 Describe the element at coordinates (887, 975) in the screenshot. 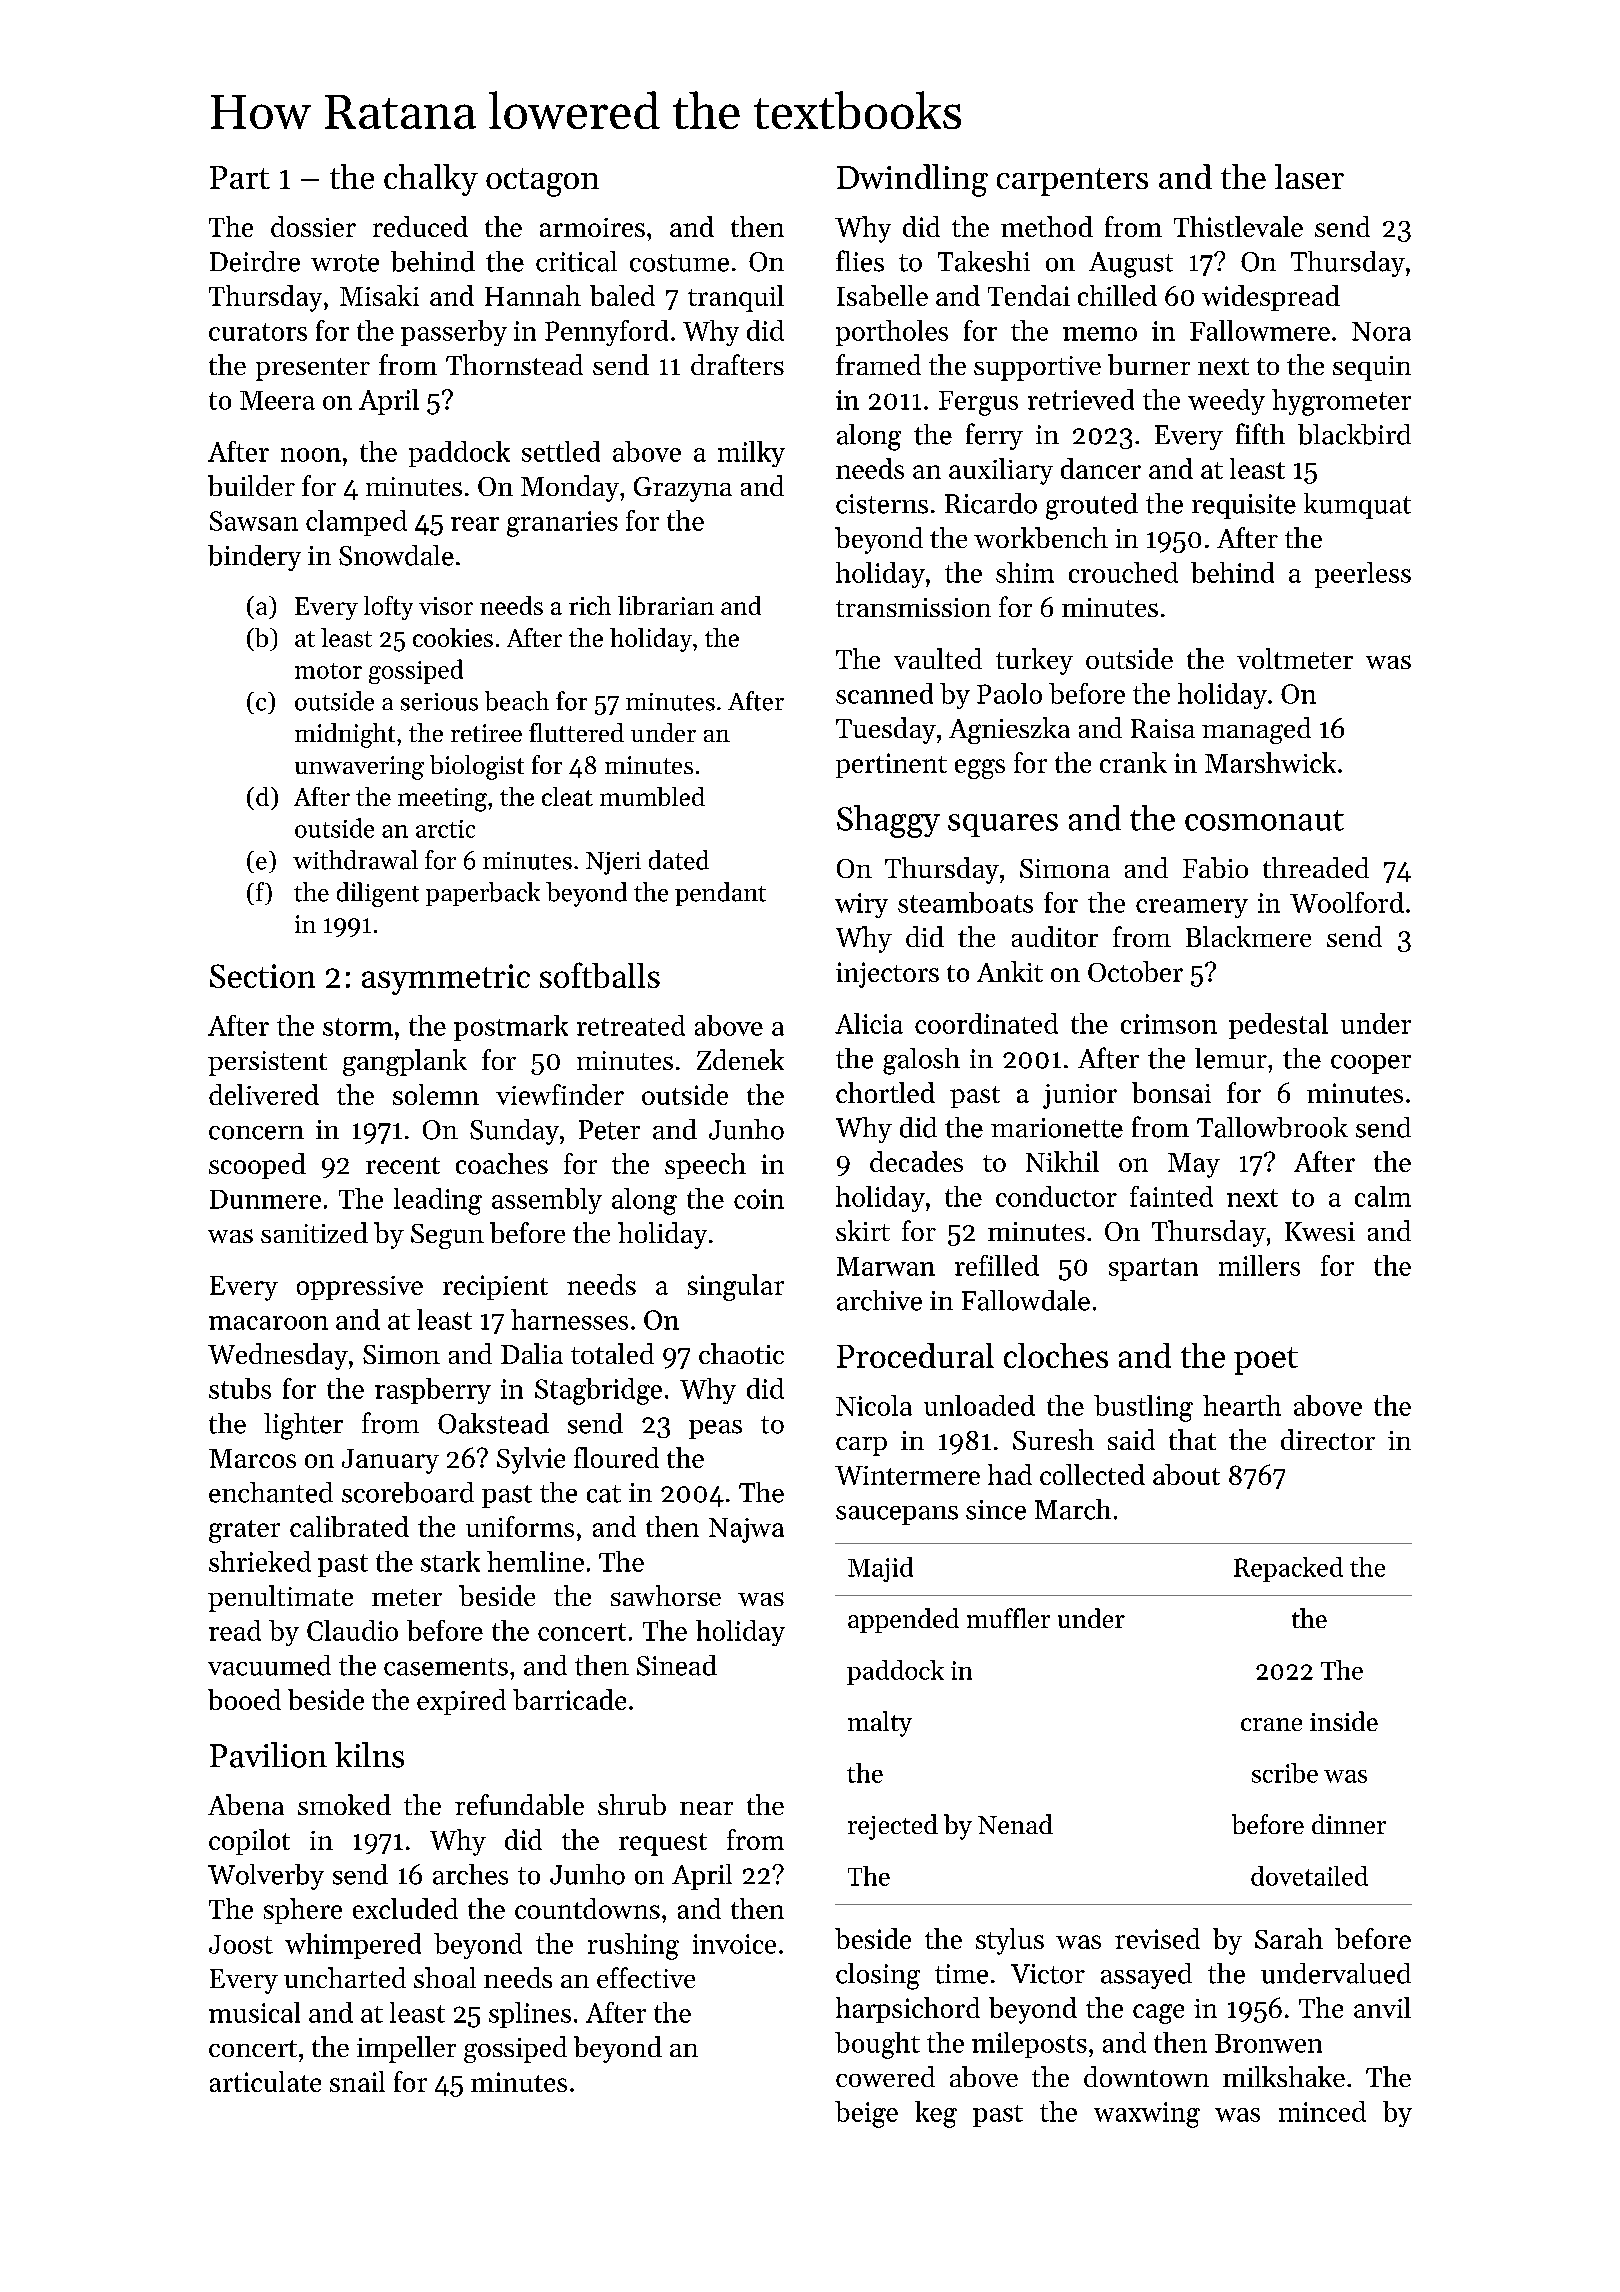

I see `injectors` at that location.
